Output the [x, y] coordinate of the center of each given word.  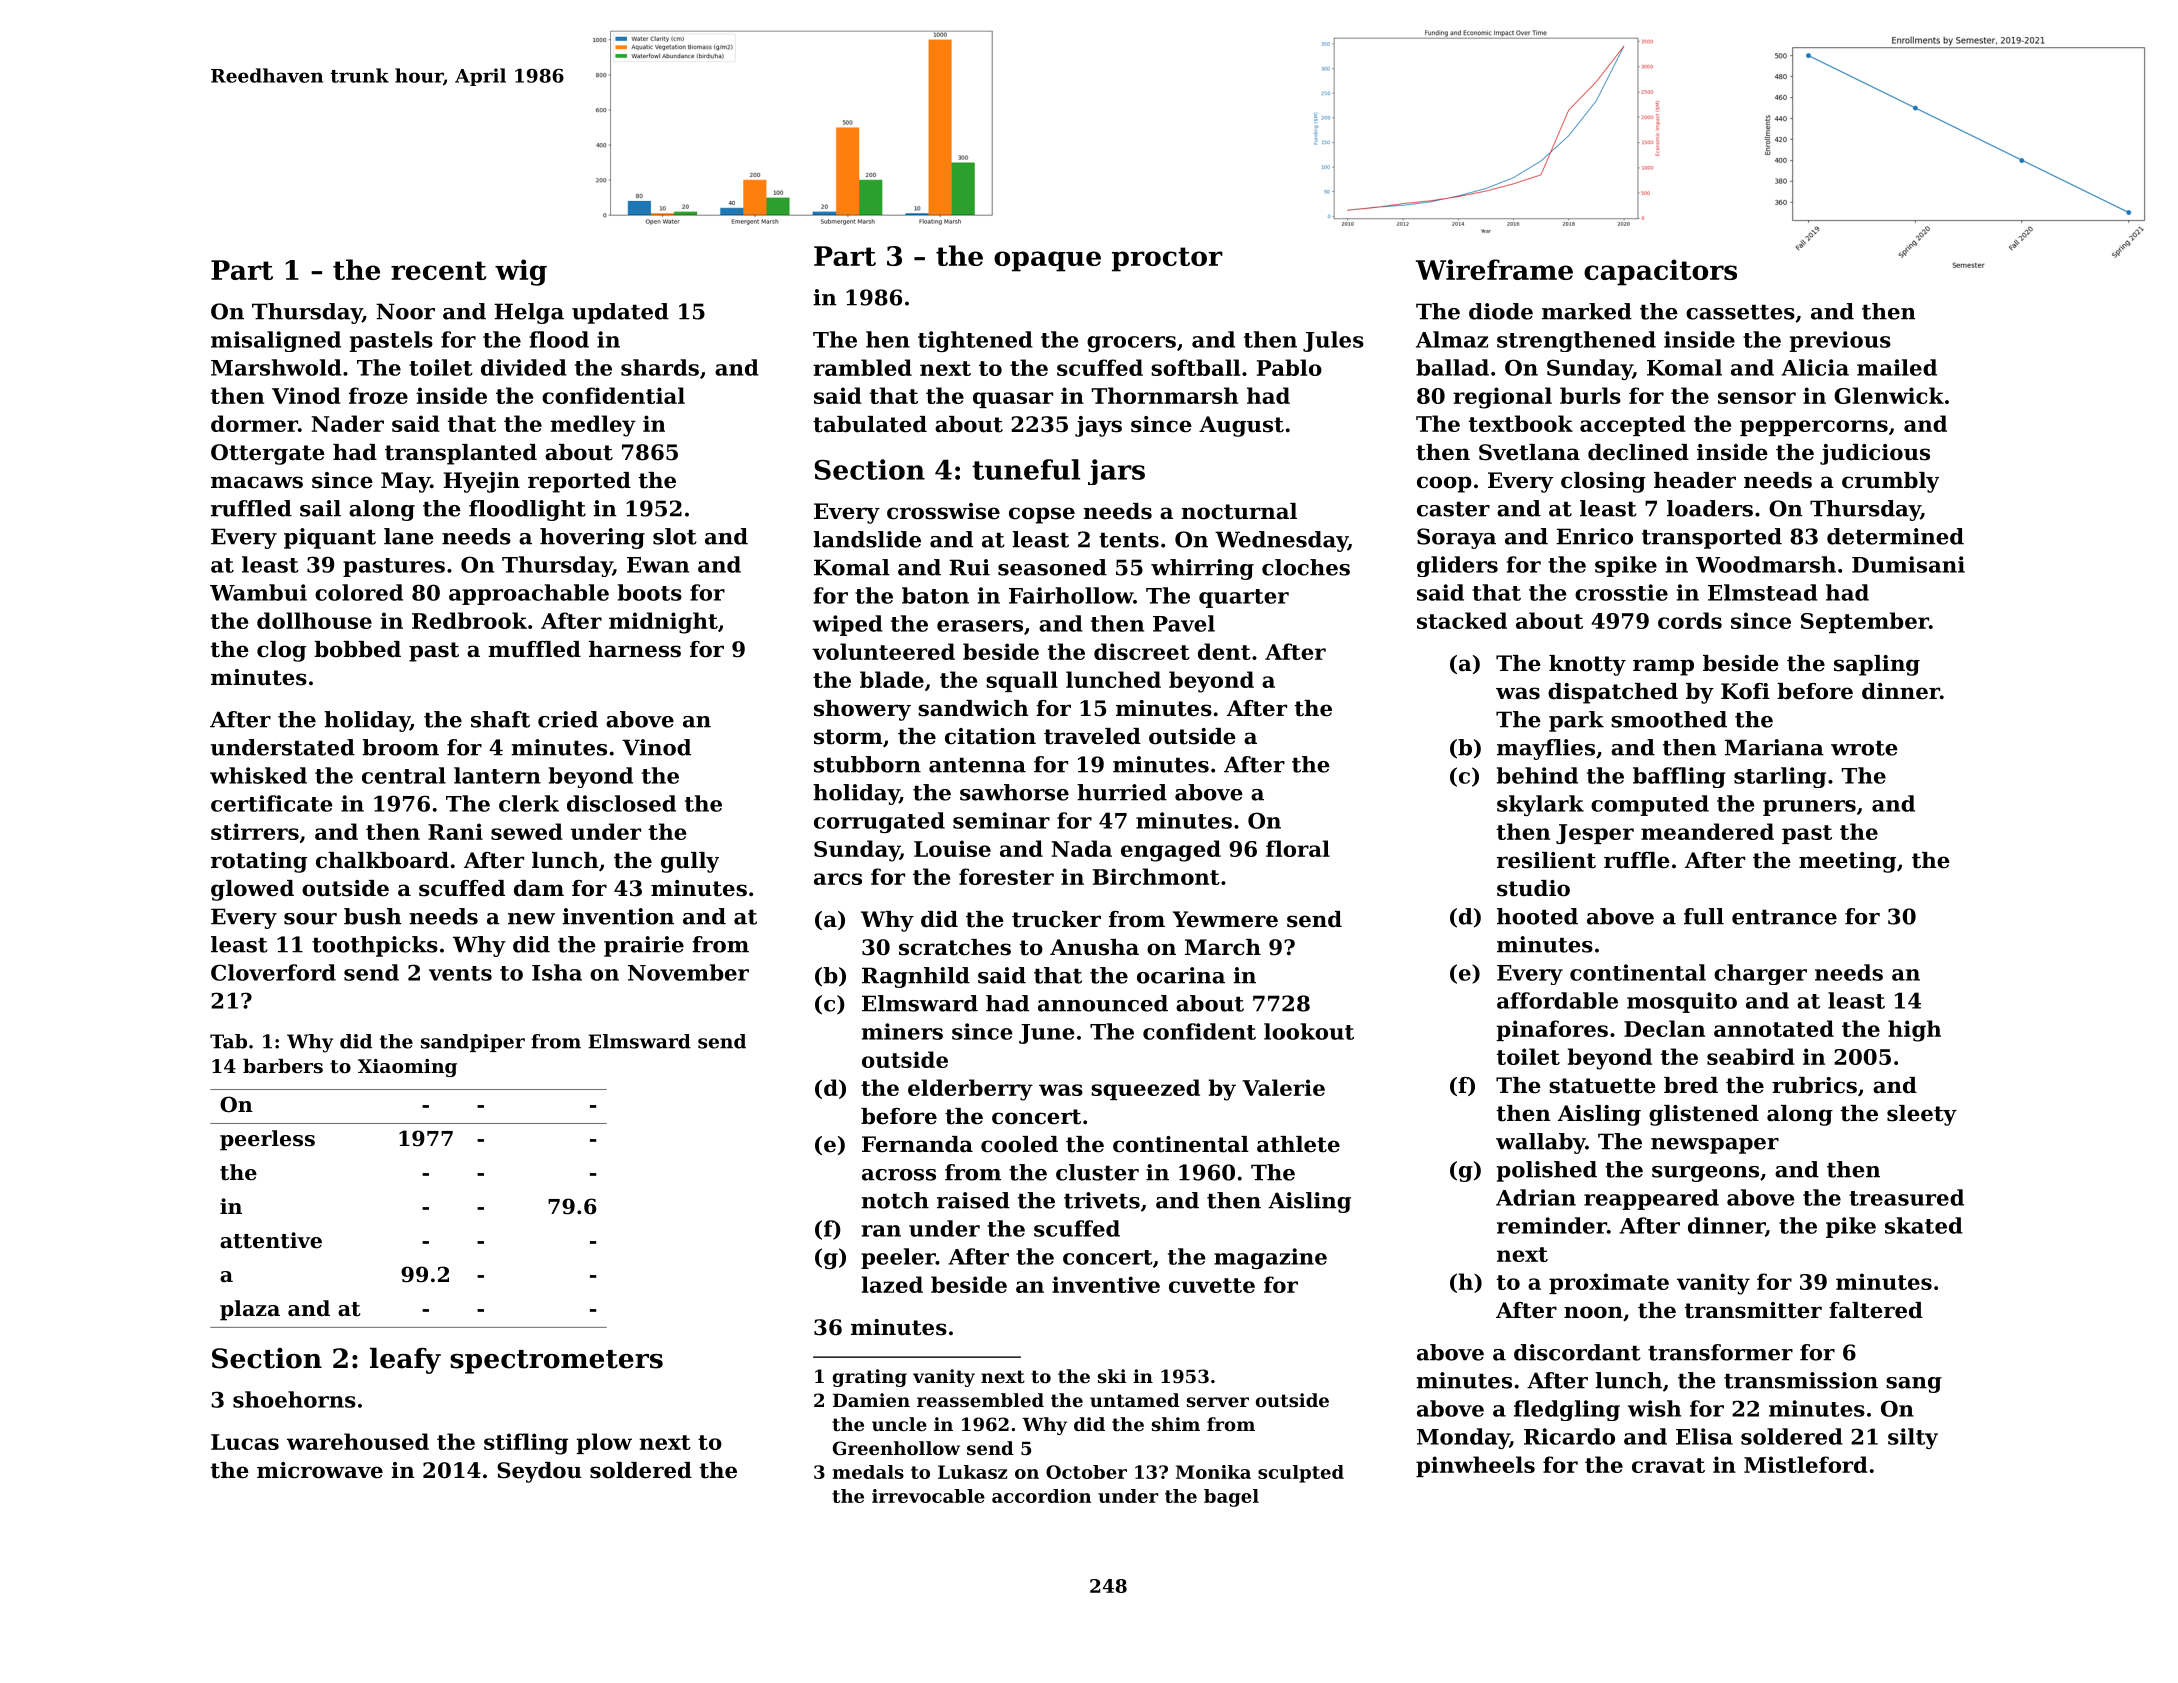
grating [870, 1378]
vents [460, 973]
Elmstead [1763, 592]
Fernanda [917, 1144]
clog [281, 651]
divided [524, 367]
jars [1116, 472]
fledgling [1567, 1410]
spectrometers [556, 1362]
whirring [1202, 569]
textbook [1521, 423]
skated [1924, 1225]
